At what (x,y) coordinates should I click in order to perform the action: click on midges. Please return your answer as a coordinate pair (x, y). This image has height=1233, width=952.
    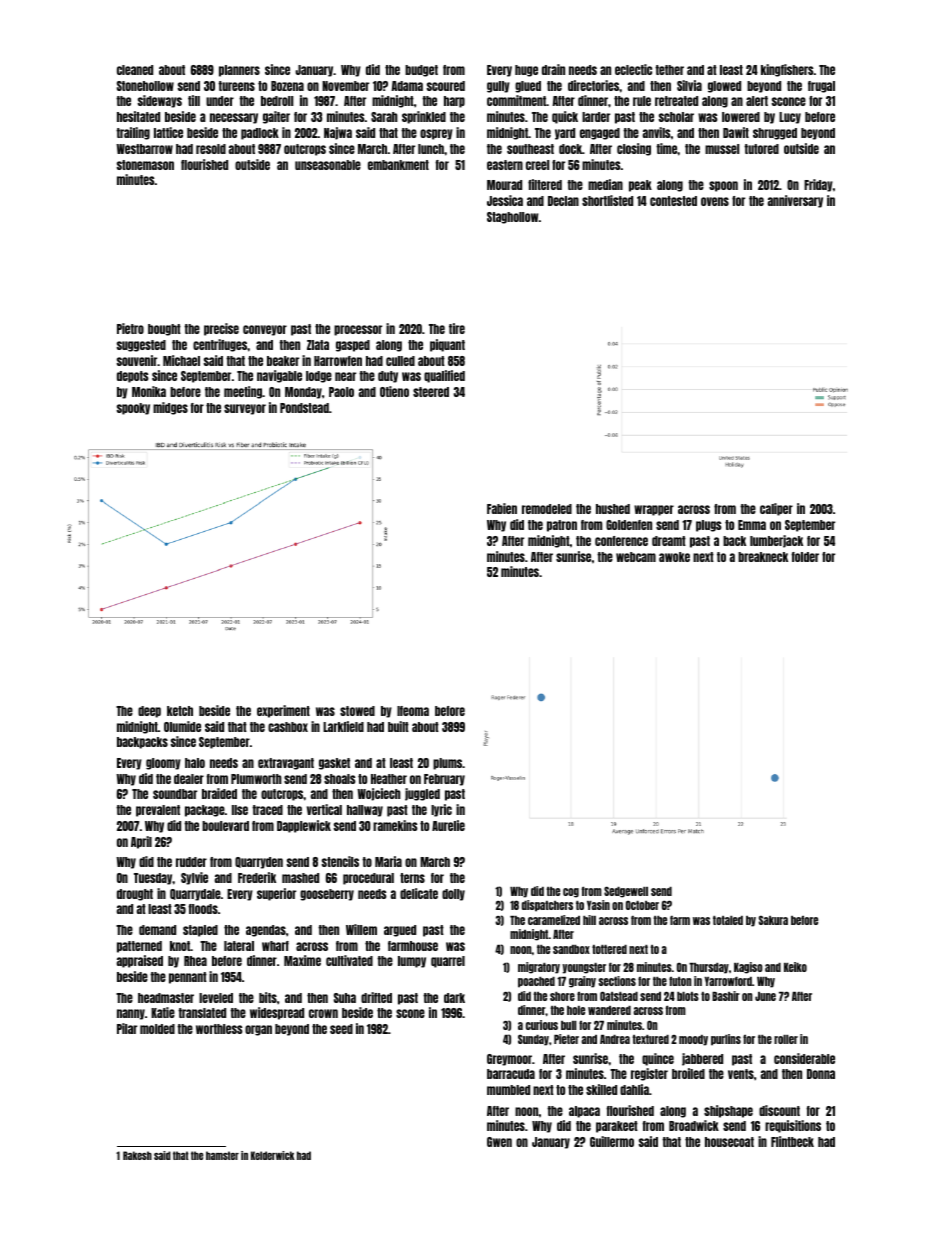
    Looking at the image, I should click on (170, 408).
